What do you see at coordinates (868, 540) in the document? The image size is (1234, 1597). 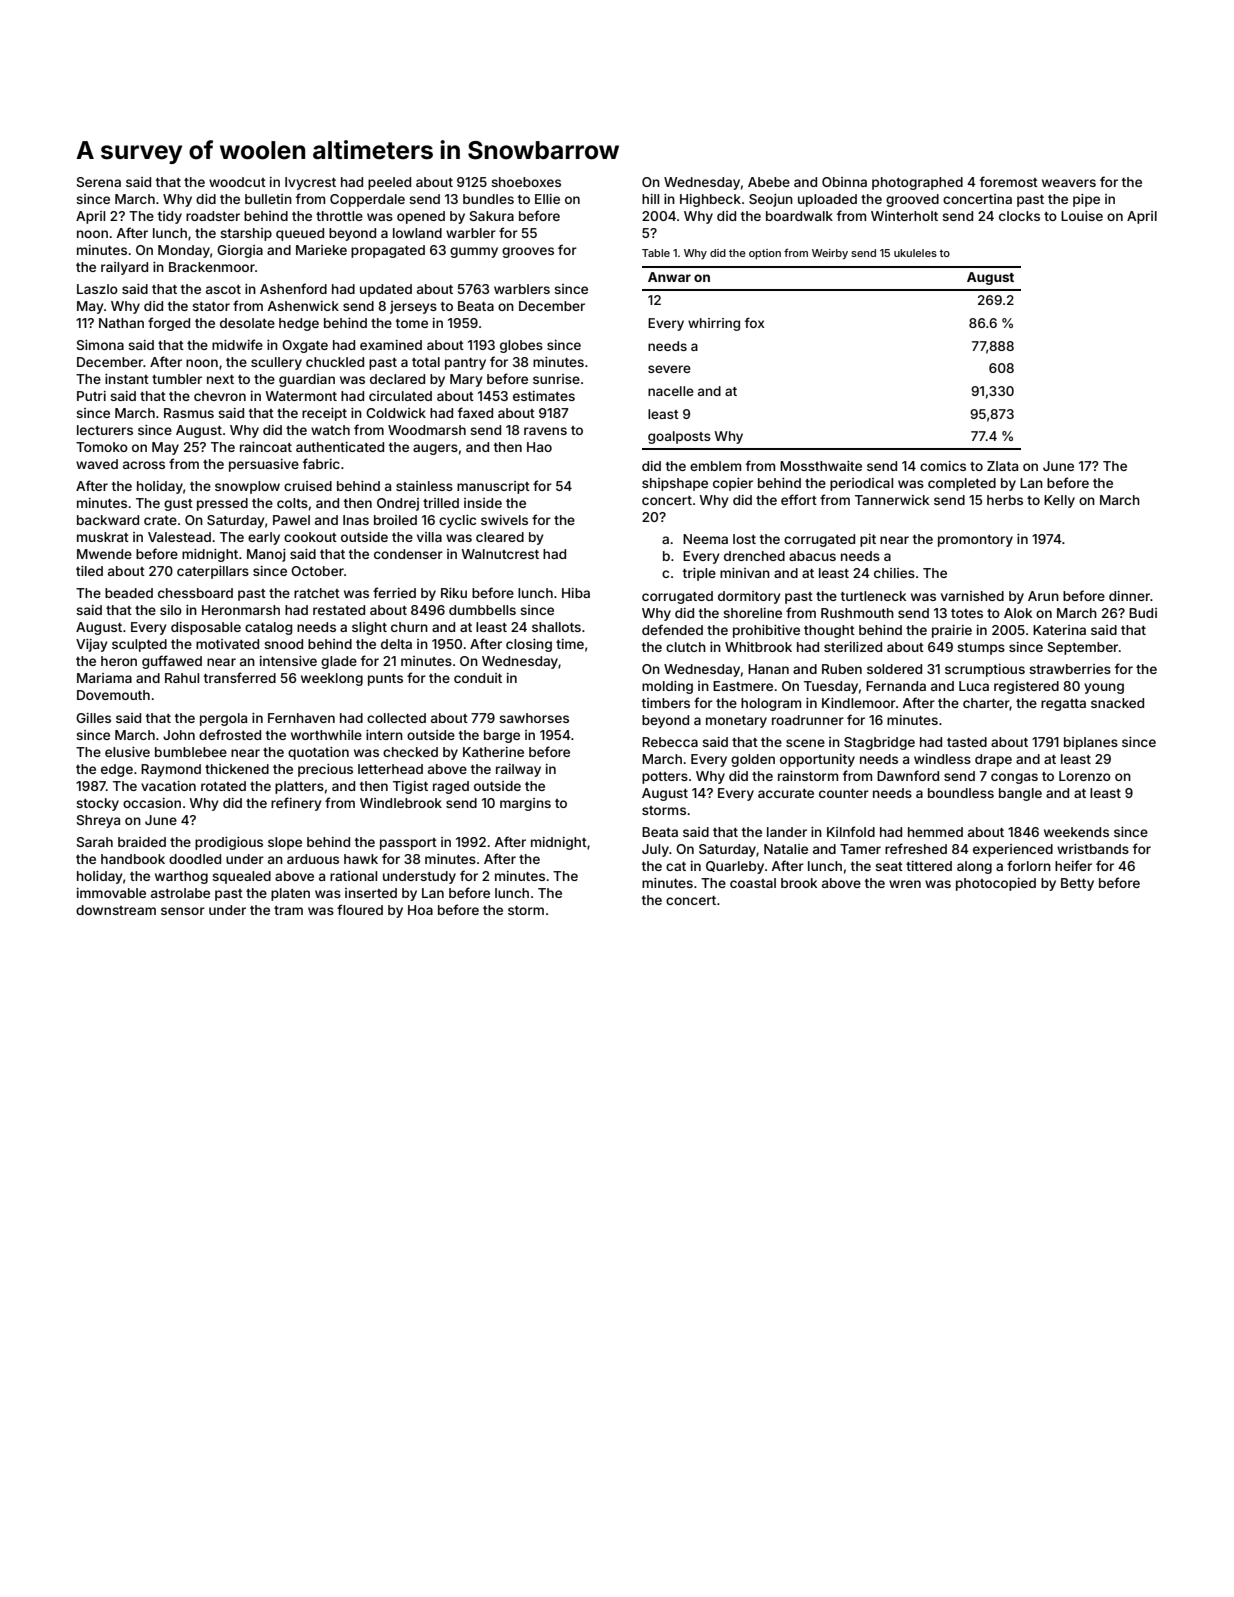 I see `pit` at bounding box center [868, 540].
